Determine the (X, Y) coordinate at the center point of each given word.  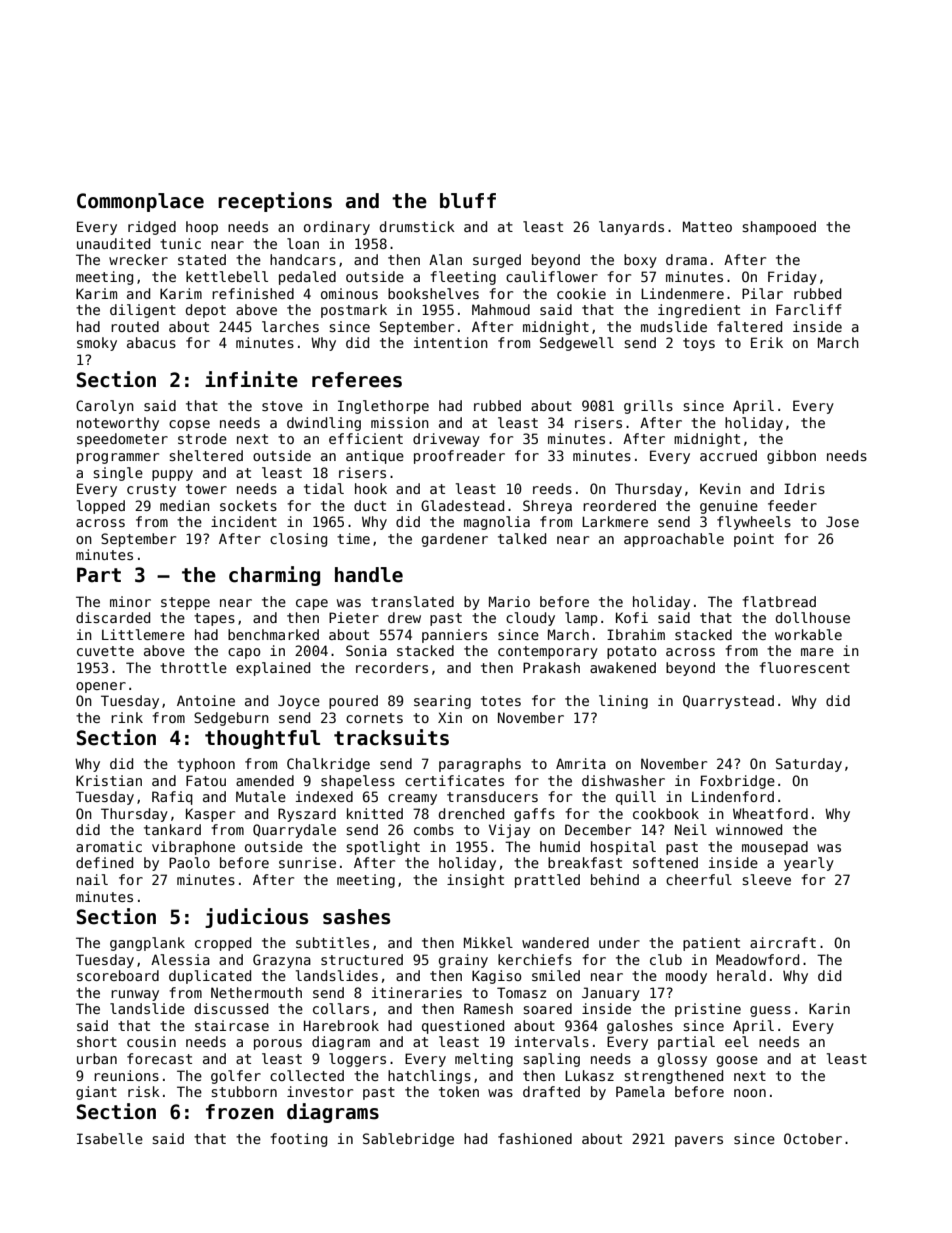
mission (400, 422)
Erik (767, 342)
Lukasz (589, 1075)
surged (497, 261)
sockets (248, 505)
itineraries (417, 992)
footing (298, 1140)
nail (92, 879)
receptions (275, 202)
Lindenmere (682, 293)
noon (750, 1093)
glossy (682, 1060)
